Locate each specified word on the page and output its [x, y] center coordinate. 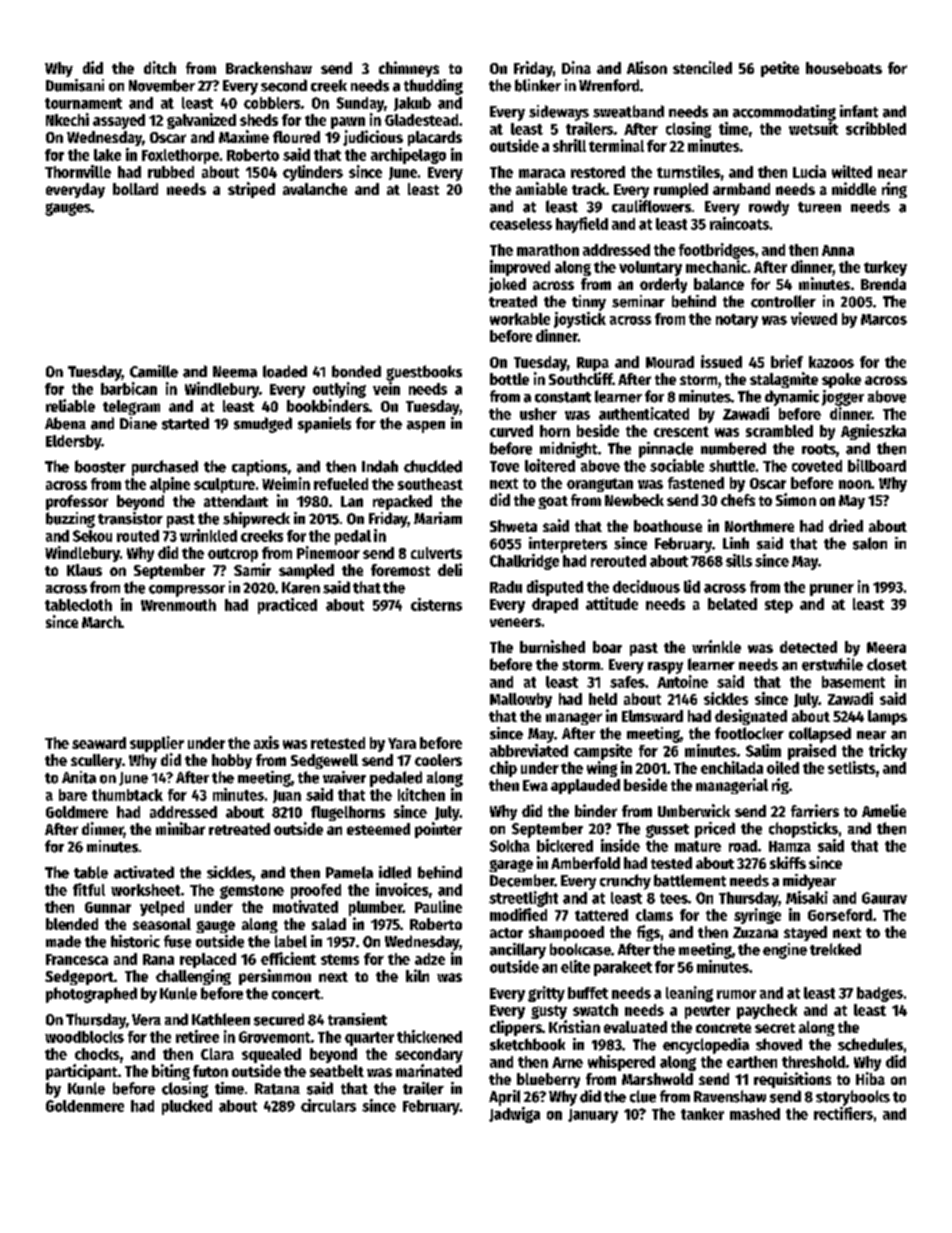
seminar [638, 301]
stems [340, 959]
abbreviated [529, 750]
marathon [548, 250]
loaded [285, 371]
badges [880, 994]
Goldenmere [85, 1106]
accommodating [784, 113]
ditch [160, 67]
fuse [177, 941]
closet [887, 664]
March [101, 622]
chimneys [409, 69]
